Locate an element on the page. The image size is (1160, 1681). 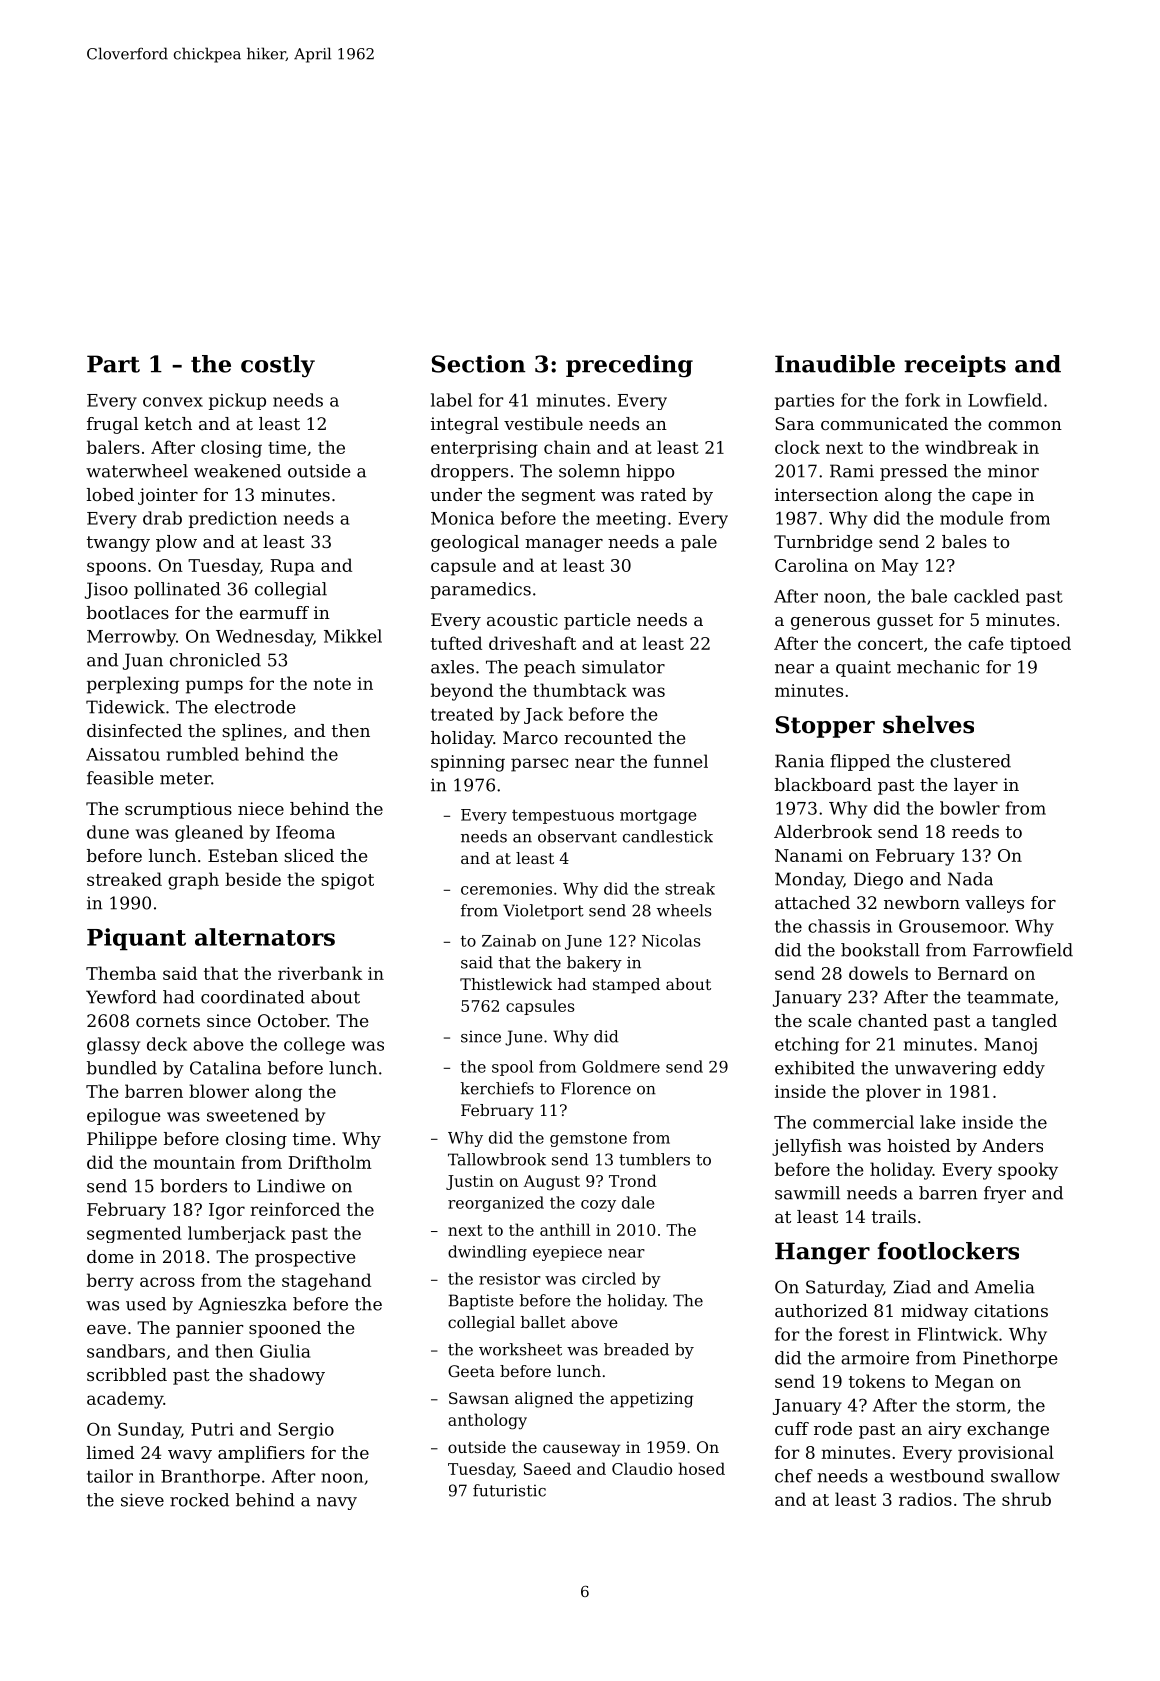
costly is located at coordinates (278, 366).
